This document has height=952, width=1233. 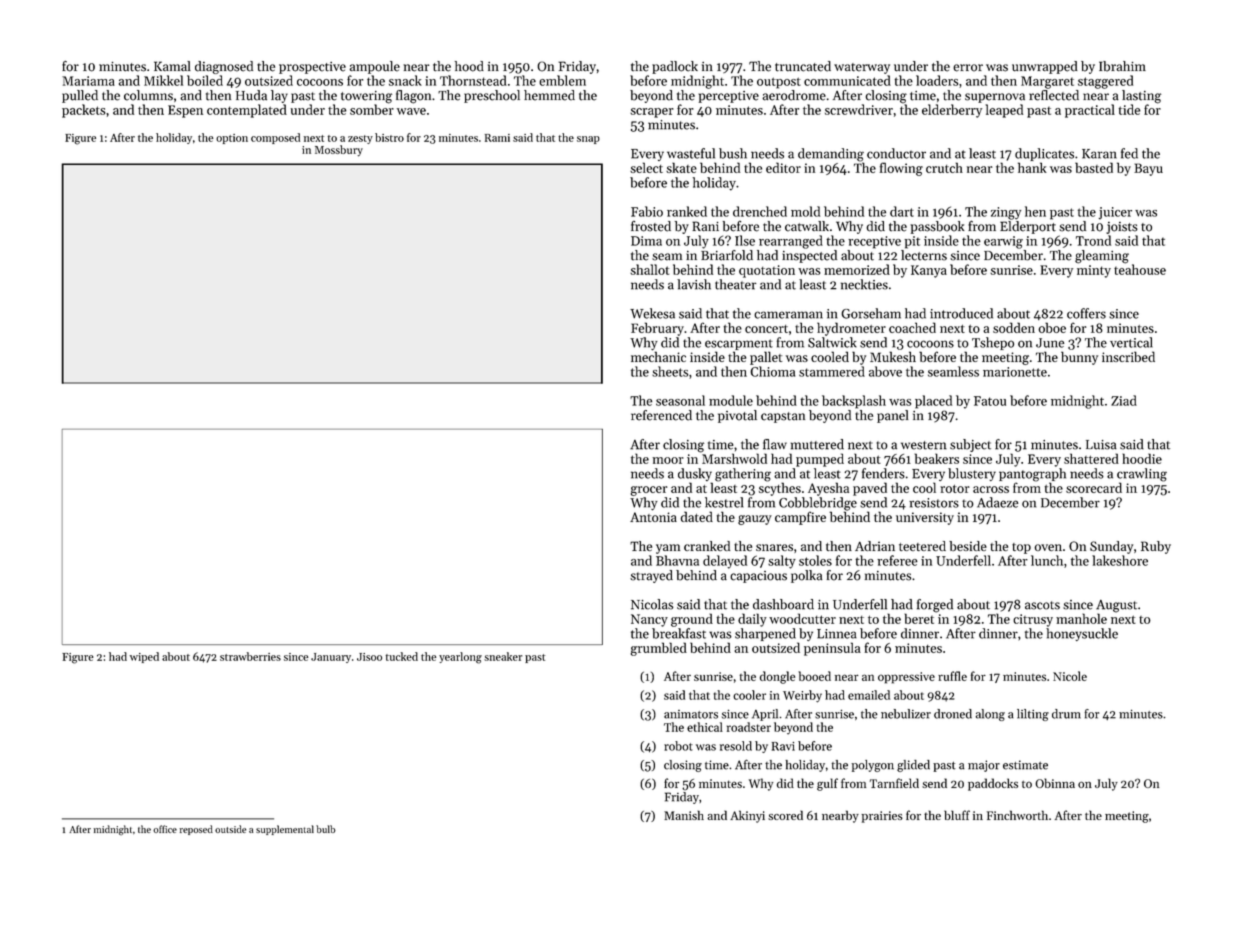 I want to click on drum, so click(x=1066, y=714).
